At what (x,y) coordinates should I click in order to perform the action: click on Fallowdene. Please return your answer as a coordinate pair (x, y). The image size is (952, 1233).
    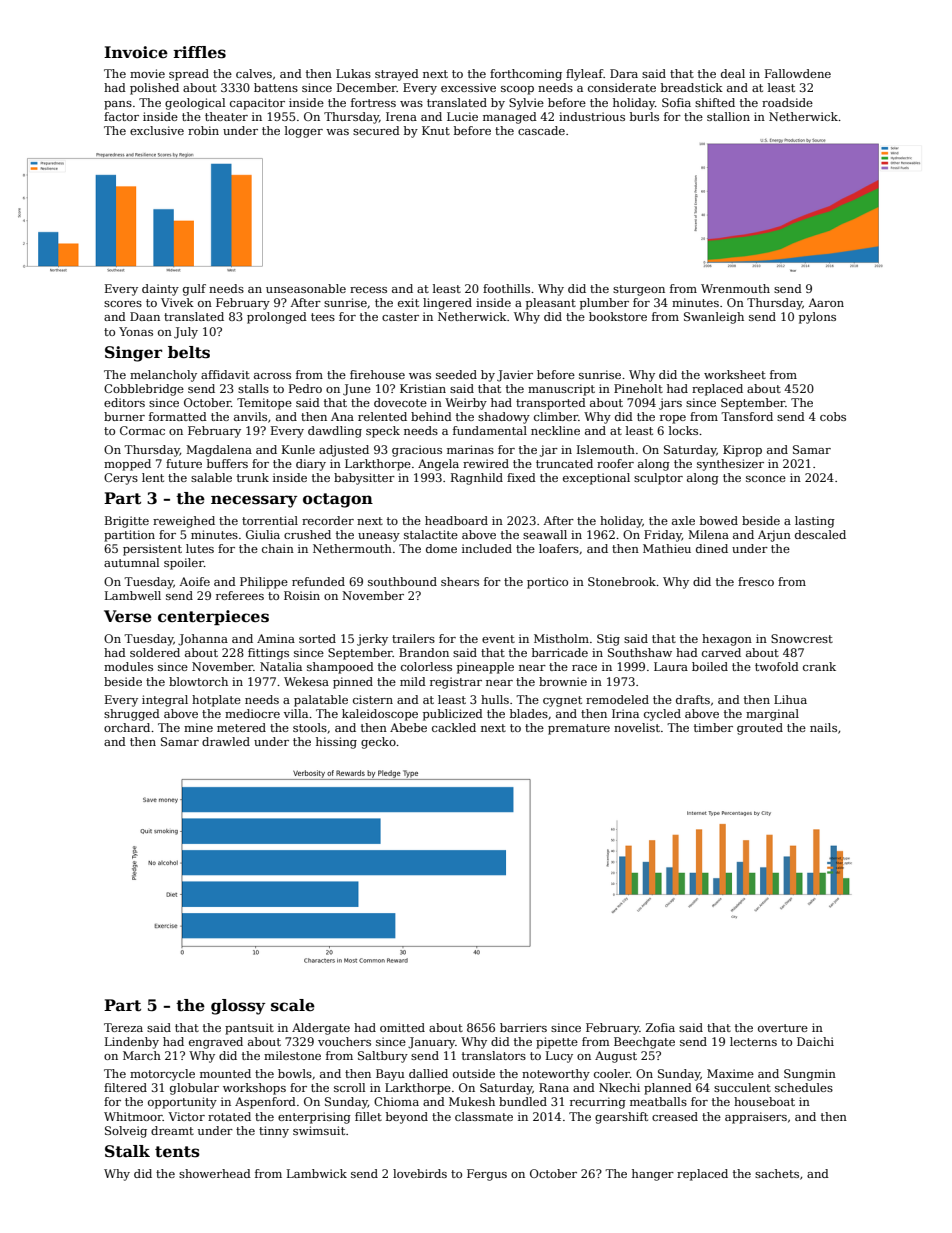
    Looking at the image, I should click on (798, 73).
